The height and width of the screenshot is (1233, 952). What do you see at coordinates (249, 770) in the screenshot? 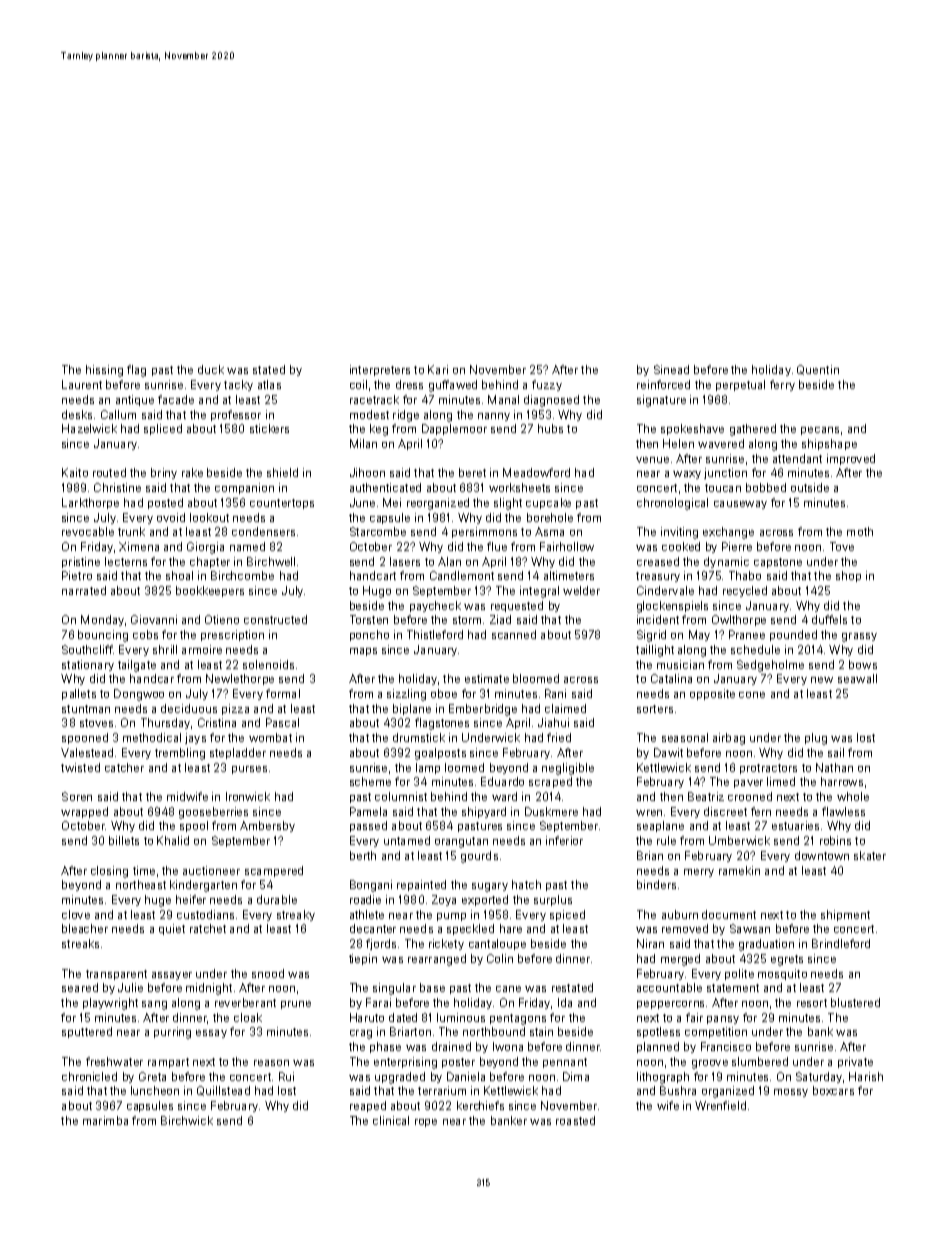
I see `purses` at bounding box center [249, 770].
